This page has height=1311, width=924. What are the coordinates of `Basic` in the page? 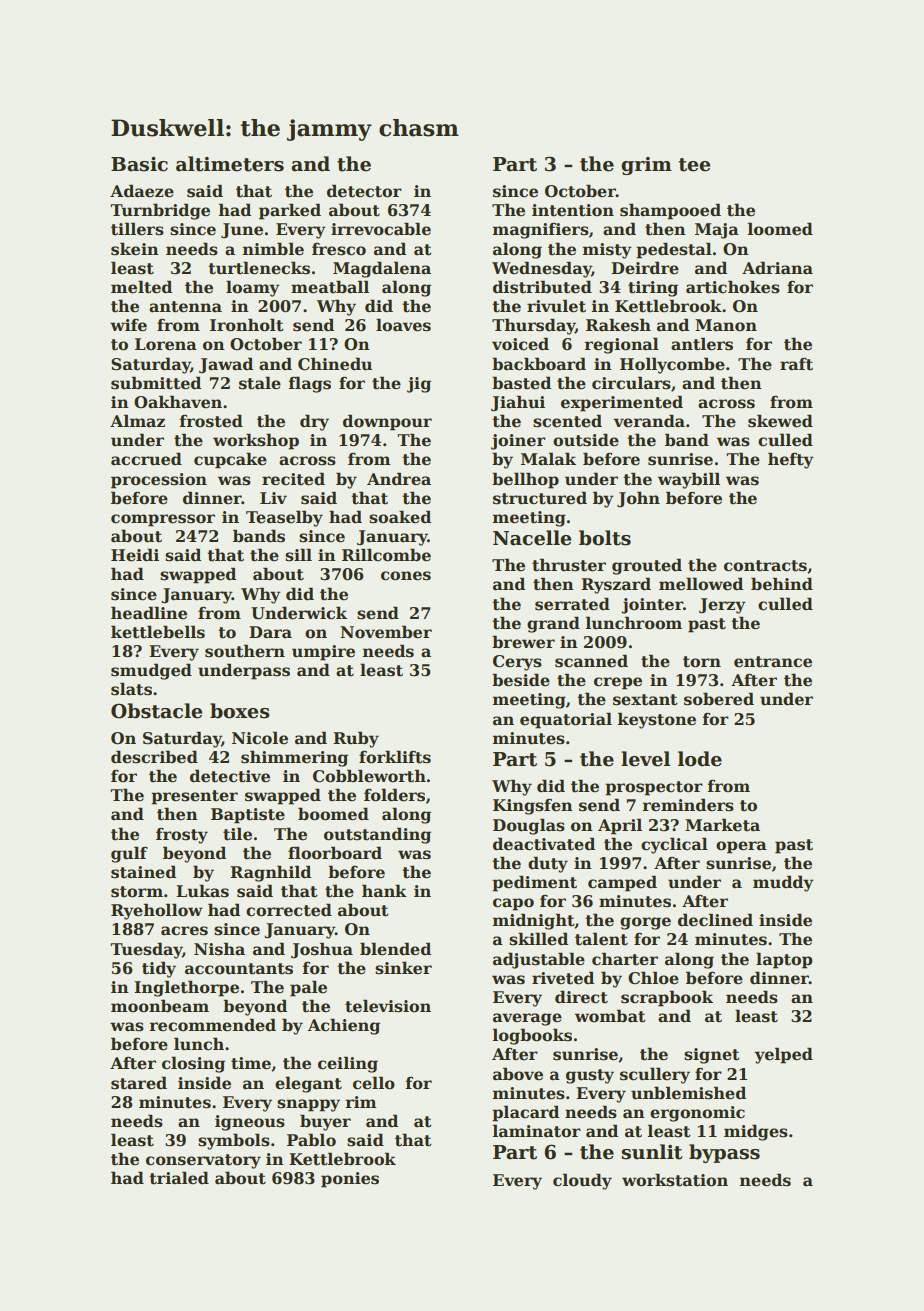 It's located at (139, 164).
